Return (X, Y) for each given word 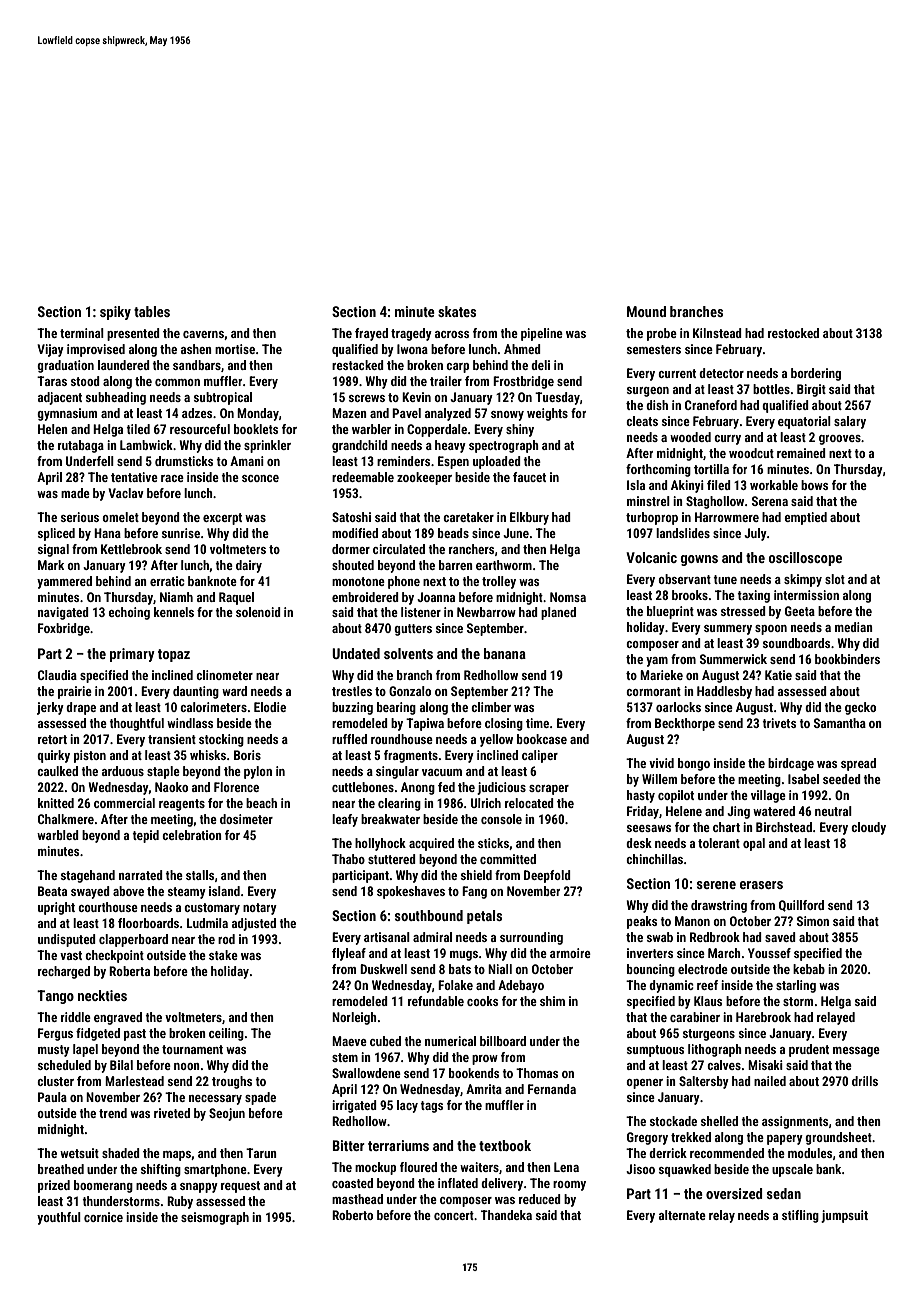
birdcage (791, 764)
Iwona (412, 349)
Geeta (800, 611)
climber (491, 707)
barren (456, 565)
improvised (96, 350)
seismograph (215, 1218)
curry (727, 440)
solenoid (258, 612)
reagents (182, 805)
